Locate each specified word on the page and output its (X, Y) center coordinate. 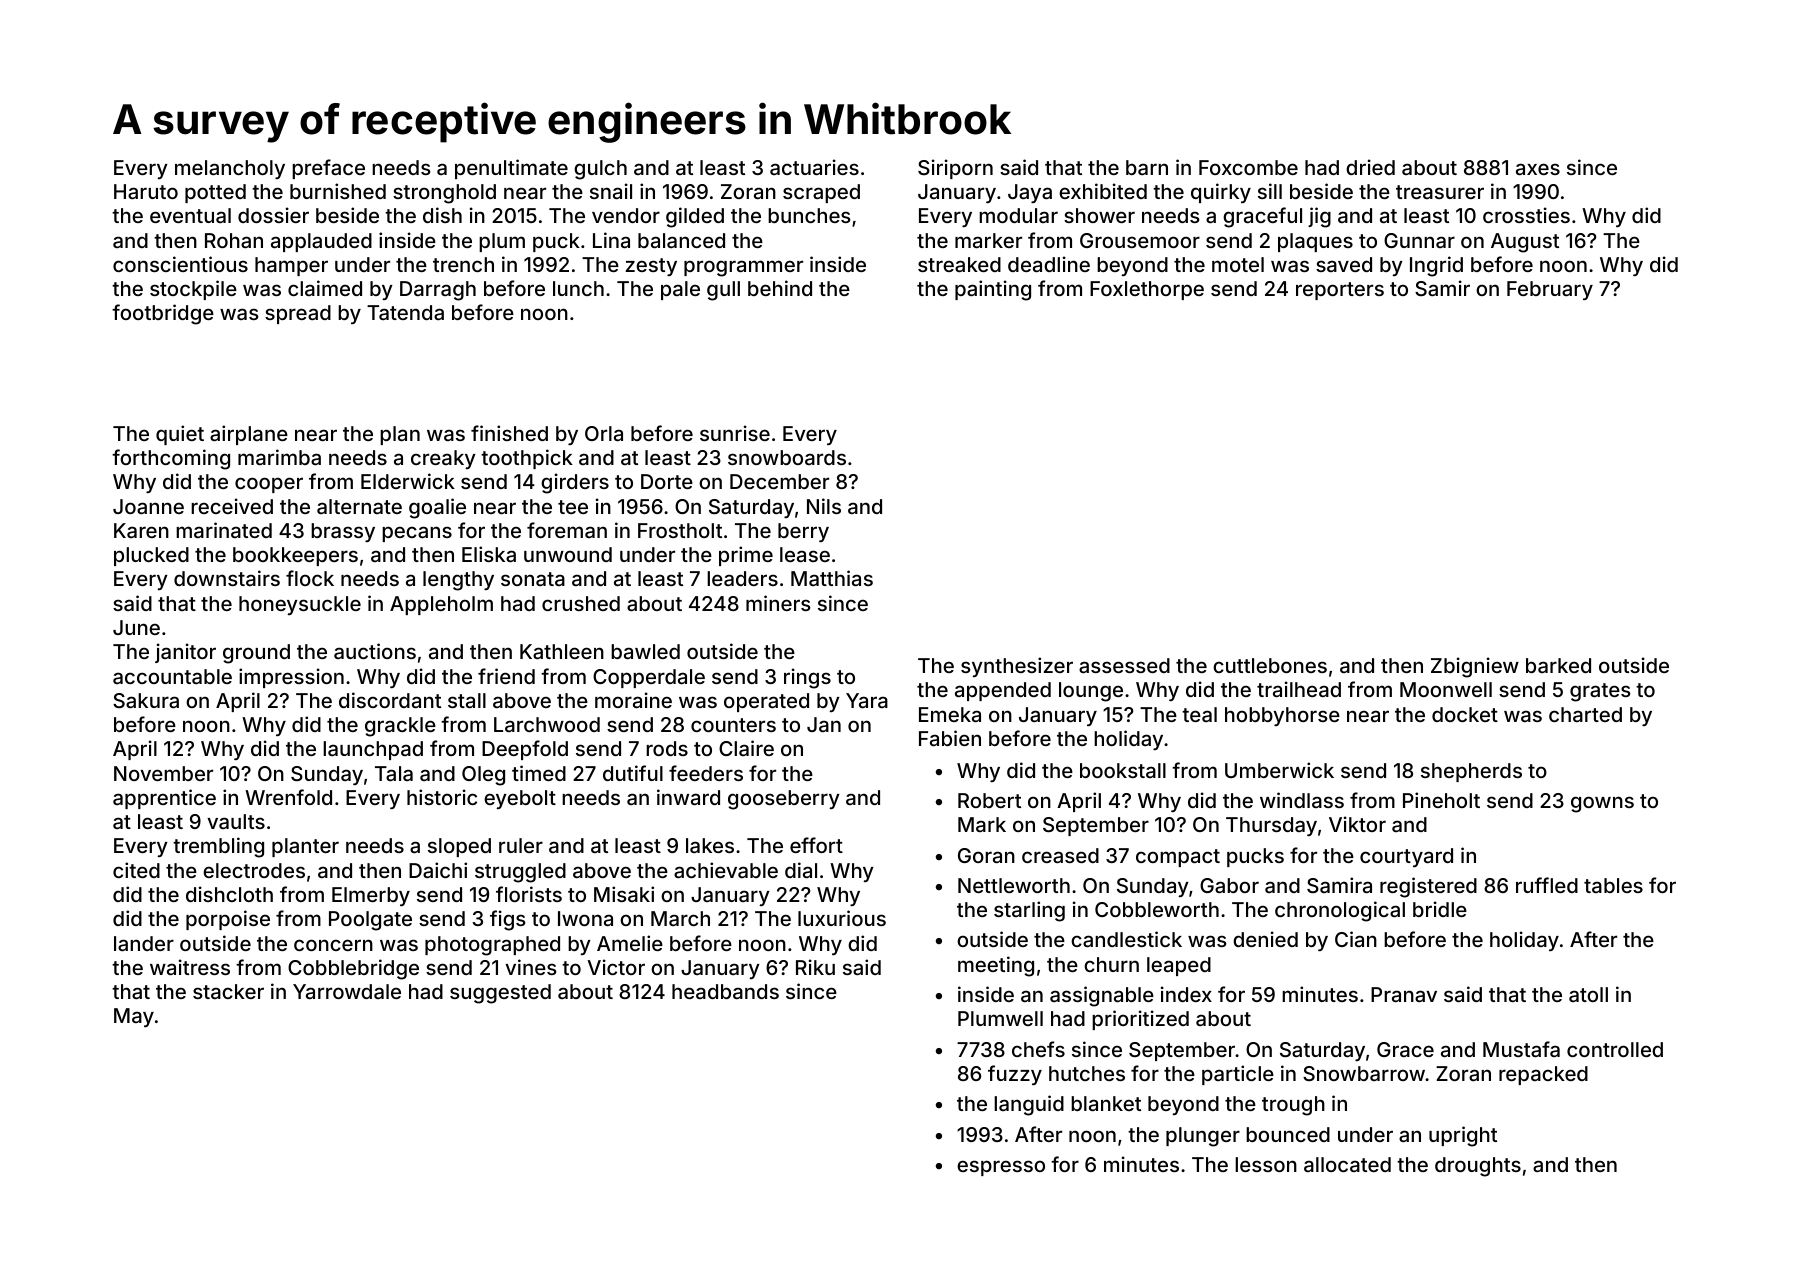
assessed (1124, 665)
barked (1558, 665)
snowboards (787, 457)
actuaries (814, 167)
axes (1538, 169)
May (134, 1017)
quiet (180, 435)
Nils (824, 506)
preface (328, 169)
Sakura (146, 700)
